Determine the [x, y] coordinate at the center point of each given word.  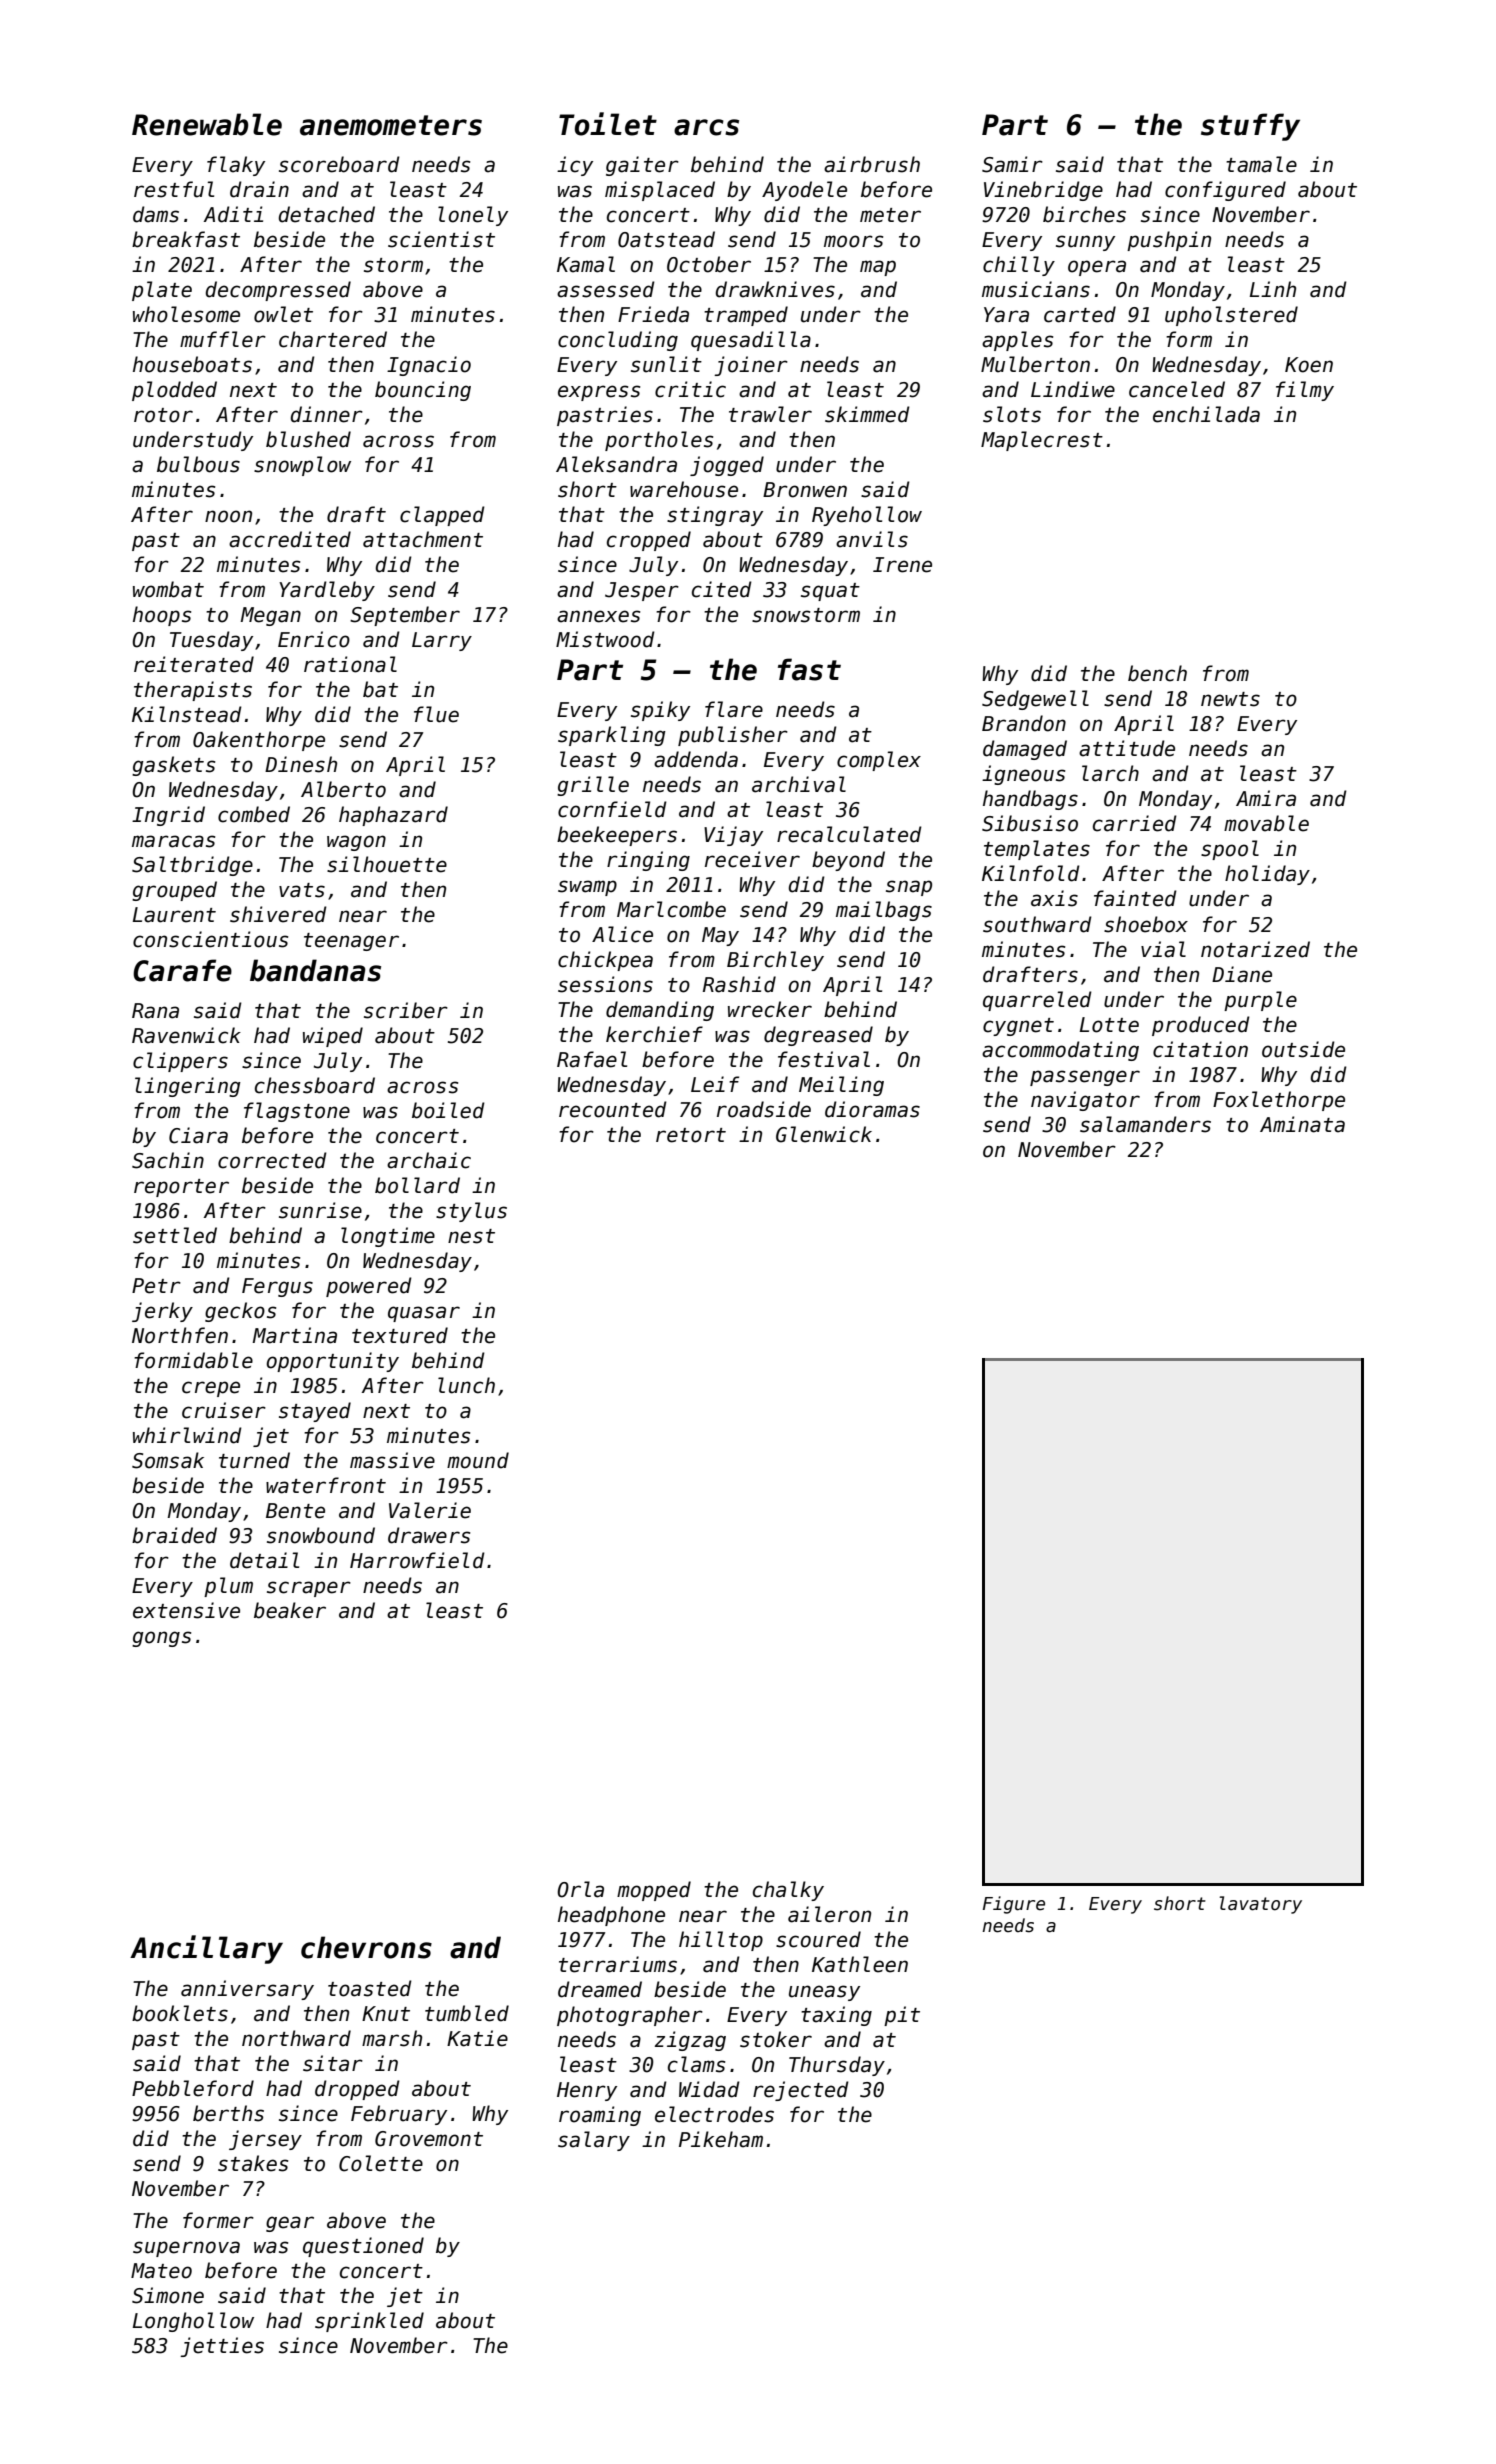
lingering [188, 1087]
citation [1200, 1049]
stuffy [1250, 127]
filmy [1305, 391]
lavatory [1260, 1905]
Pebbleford [193, 2088]
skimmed [867, 414]
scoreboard [339, 164]
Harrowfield [417, 1560]
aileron [829, 1914]
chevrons [366, 1947]
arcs [706, 127]
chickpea [605, 961]
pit [902, 2016]
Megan [270, 616]
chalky [788, 1891]
